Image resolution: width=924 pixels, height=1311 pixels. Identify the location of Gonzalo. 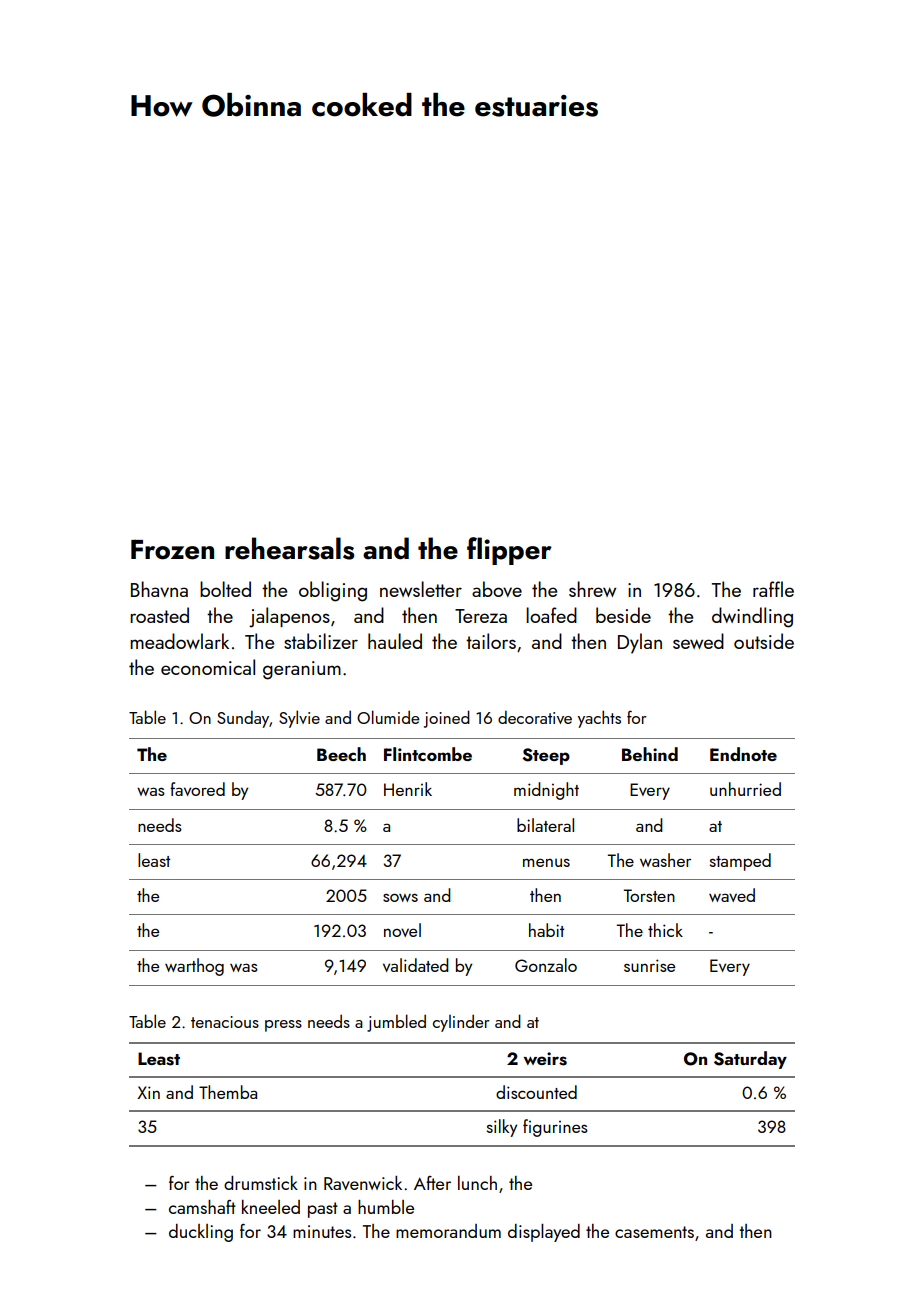
(546, 965).
